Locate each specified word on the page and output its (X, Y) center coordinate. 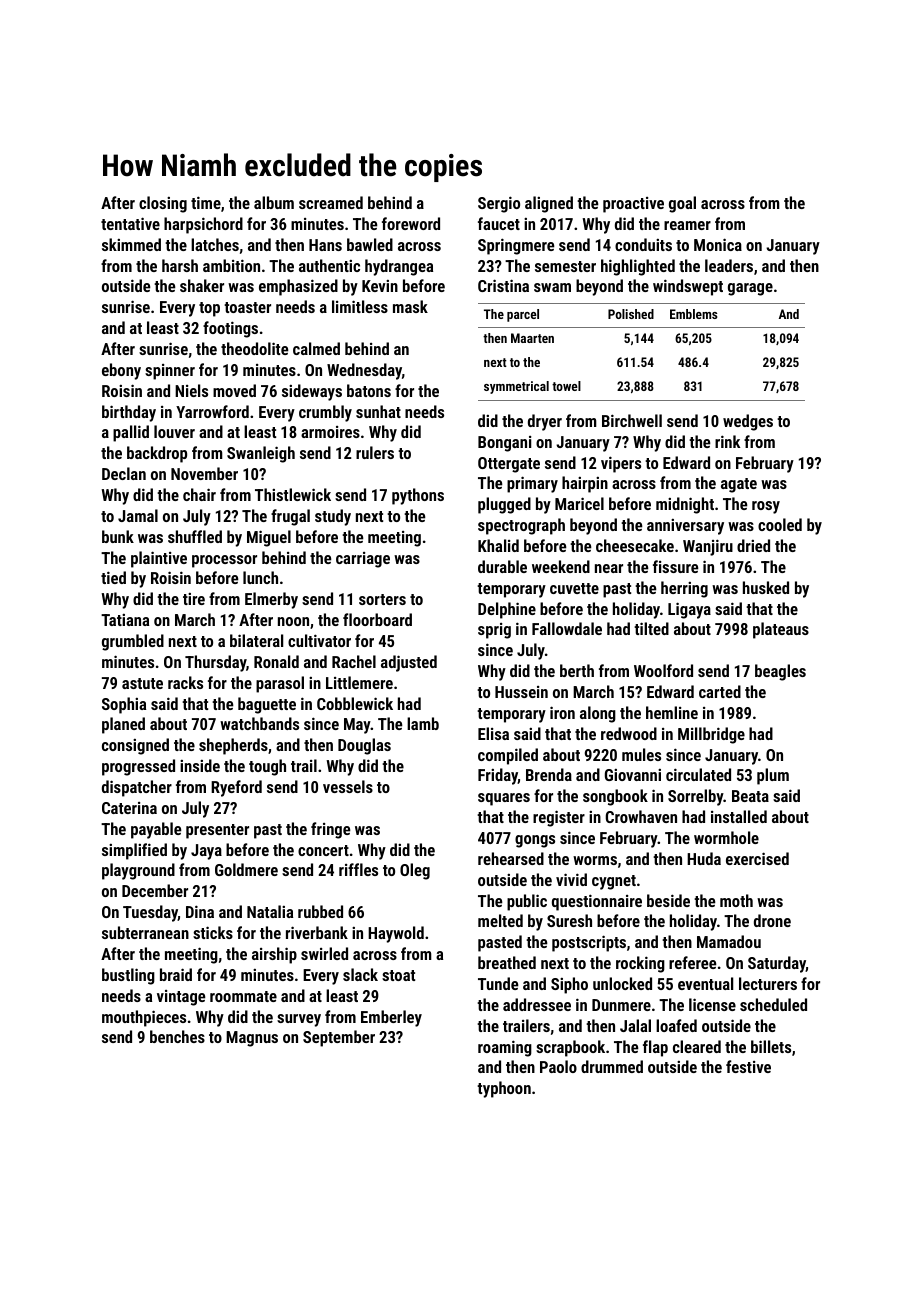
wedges (748, 422)
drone (772, 920)
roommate (243, 996)
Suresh (569, 920)
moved (234, 390)
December (155, 890)
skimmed (131, 244)
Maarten (532, 338)
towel (566, 386)
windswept (688, 287)
